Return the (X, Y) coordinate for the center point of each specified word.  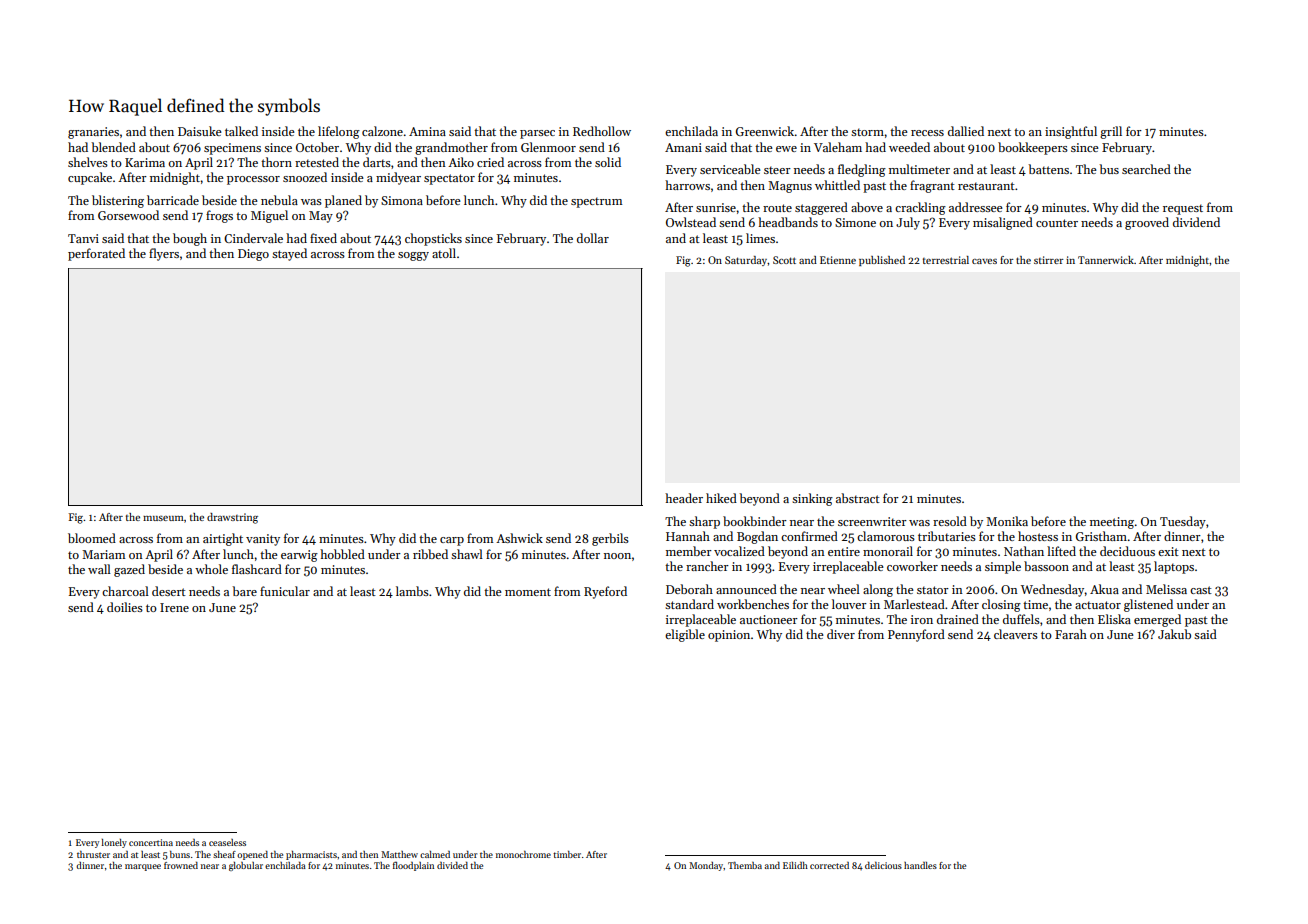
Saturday (746, 261)
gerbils (610, 539)
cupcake (90, 178)
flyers (164, 254)
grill (1111, 132)
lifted (1061, 551)
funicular (285, 591)
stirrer (1049, 260)
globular (246, 866)
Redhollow (602, 131)
